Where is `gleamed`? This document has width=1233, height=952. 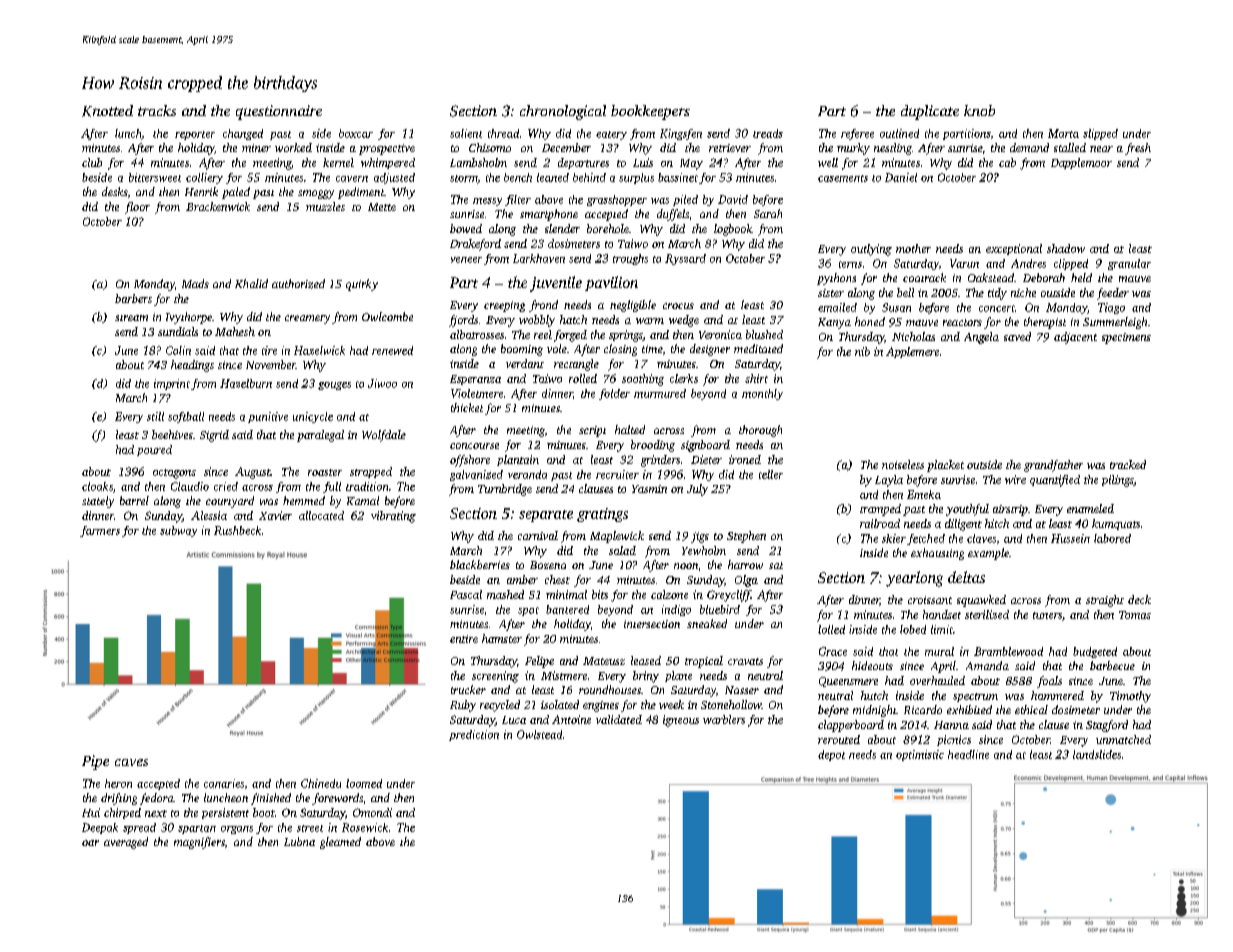
gleamed is located at coordinates (340, 843).
